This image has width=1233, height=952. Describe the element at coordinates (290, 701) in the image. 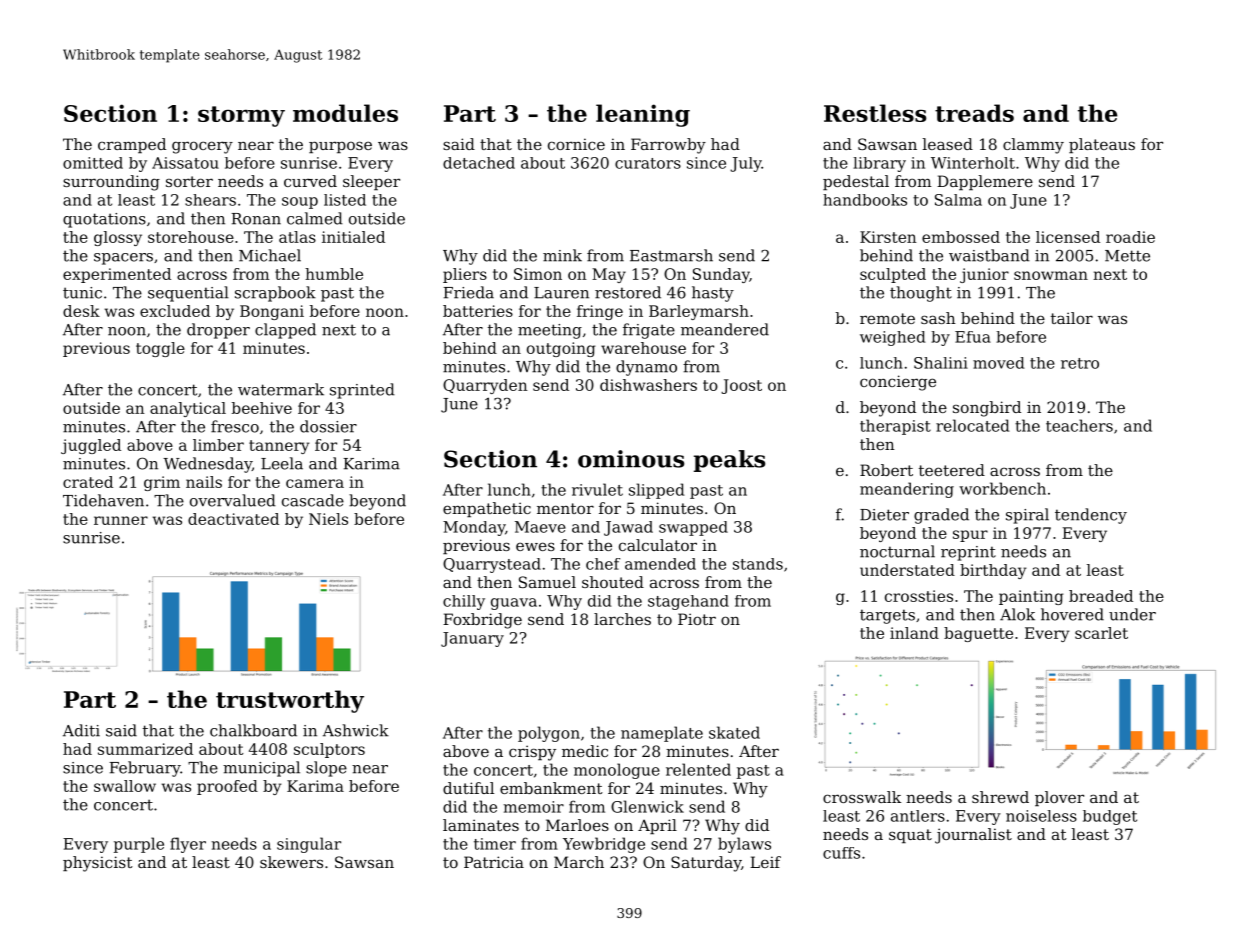

I see `trustworthy` at that location.
